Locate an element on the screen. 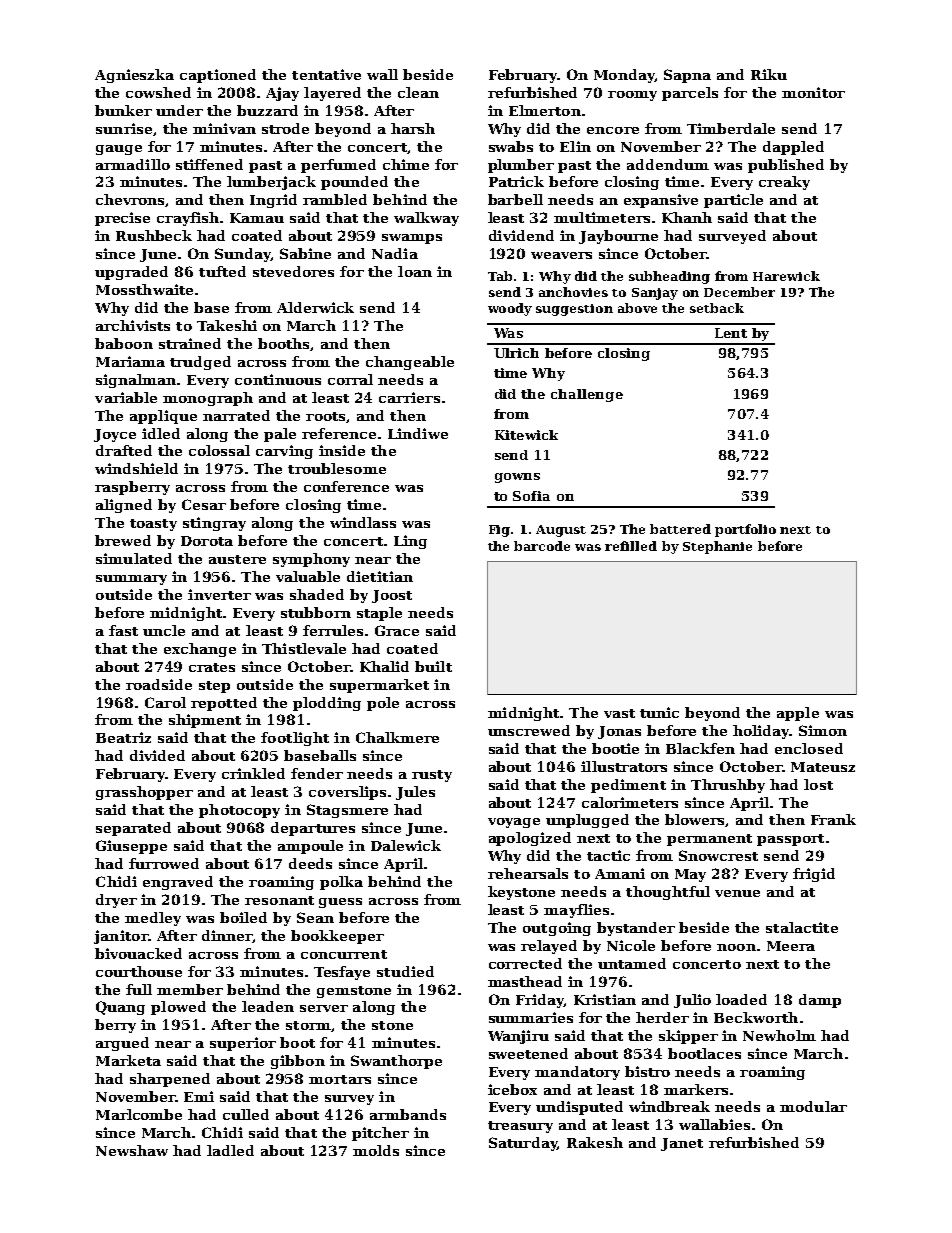 The image size is (952, 1233). stingray is located at coordinates (214, 524).
